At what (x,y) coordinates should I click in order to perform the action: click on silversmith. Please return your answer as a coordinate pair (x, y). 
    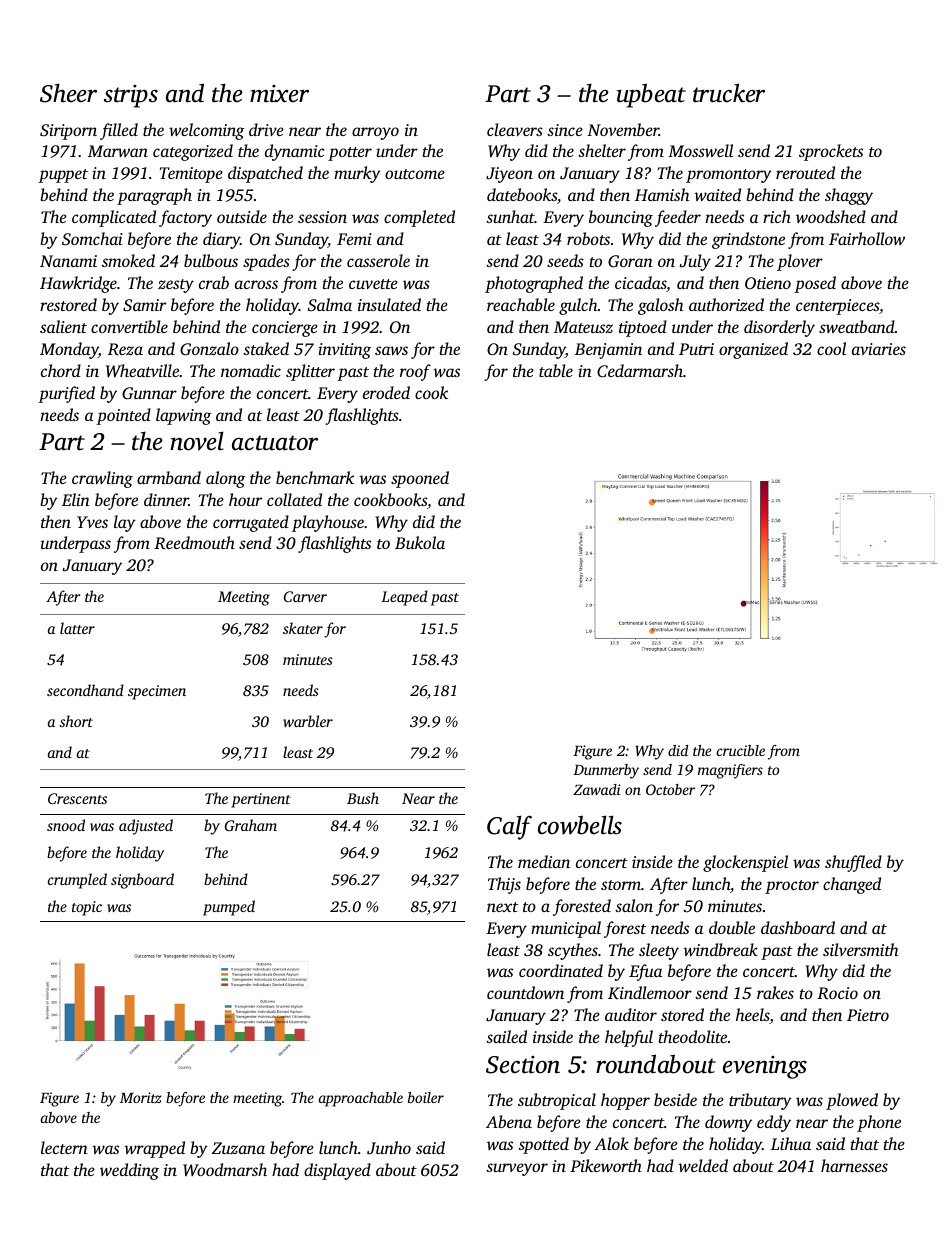
    Looking at the image, I should click on (861, 949).
